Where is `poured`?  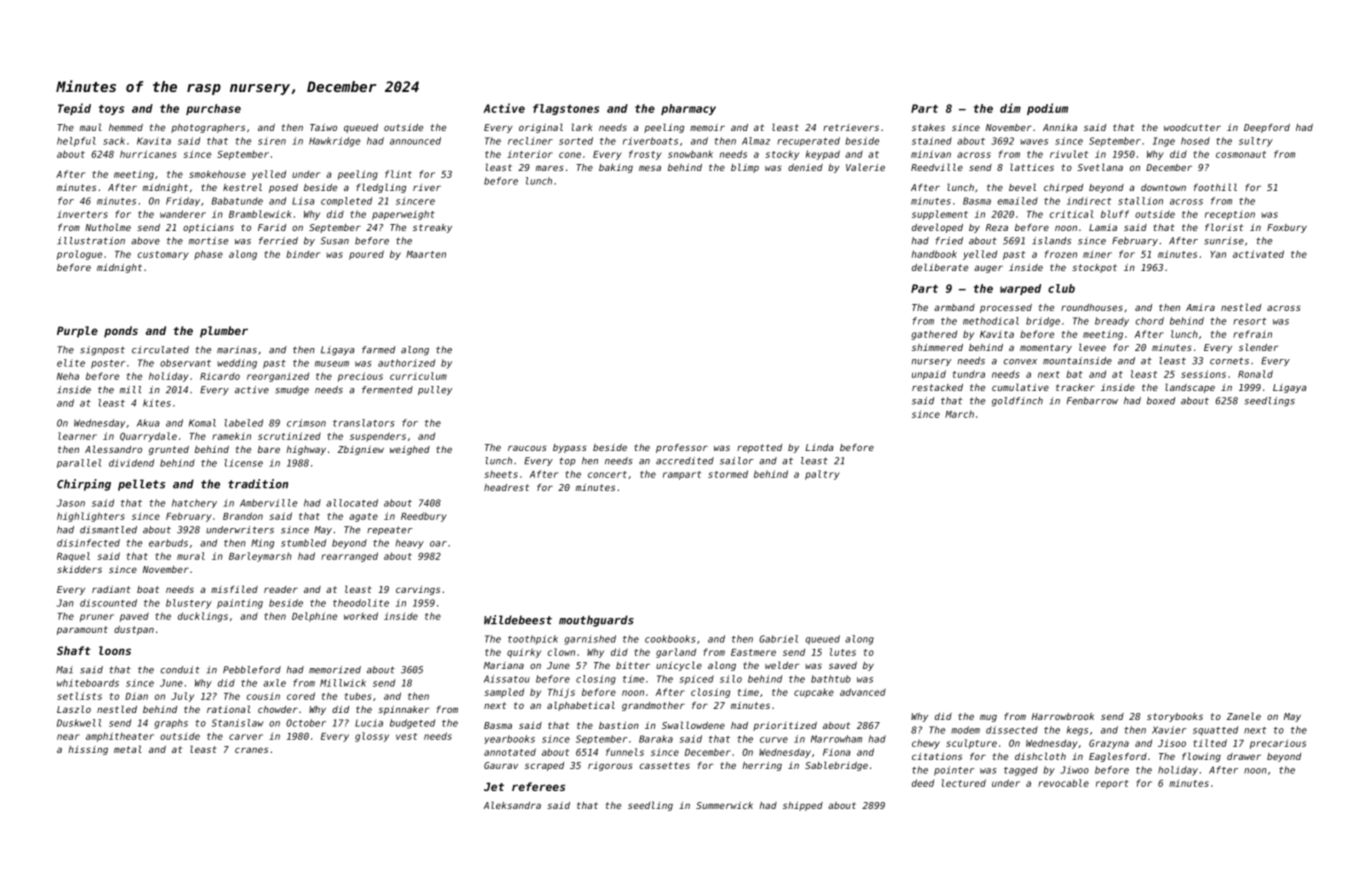
poured is located at coordinates (366, 255).
